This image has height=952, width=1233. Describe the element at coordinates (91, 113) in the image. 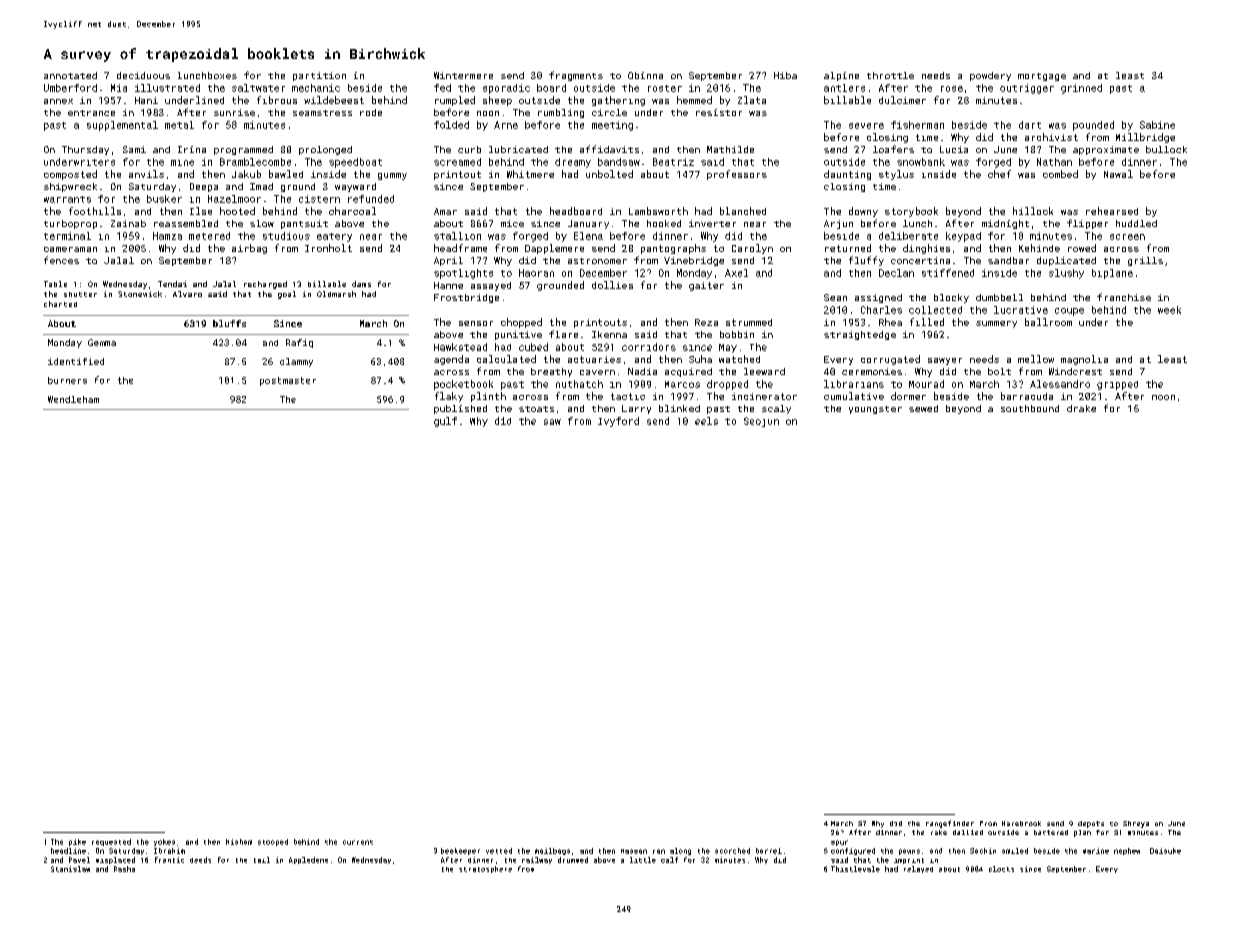

I see `entrance` at that location.
